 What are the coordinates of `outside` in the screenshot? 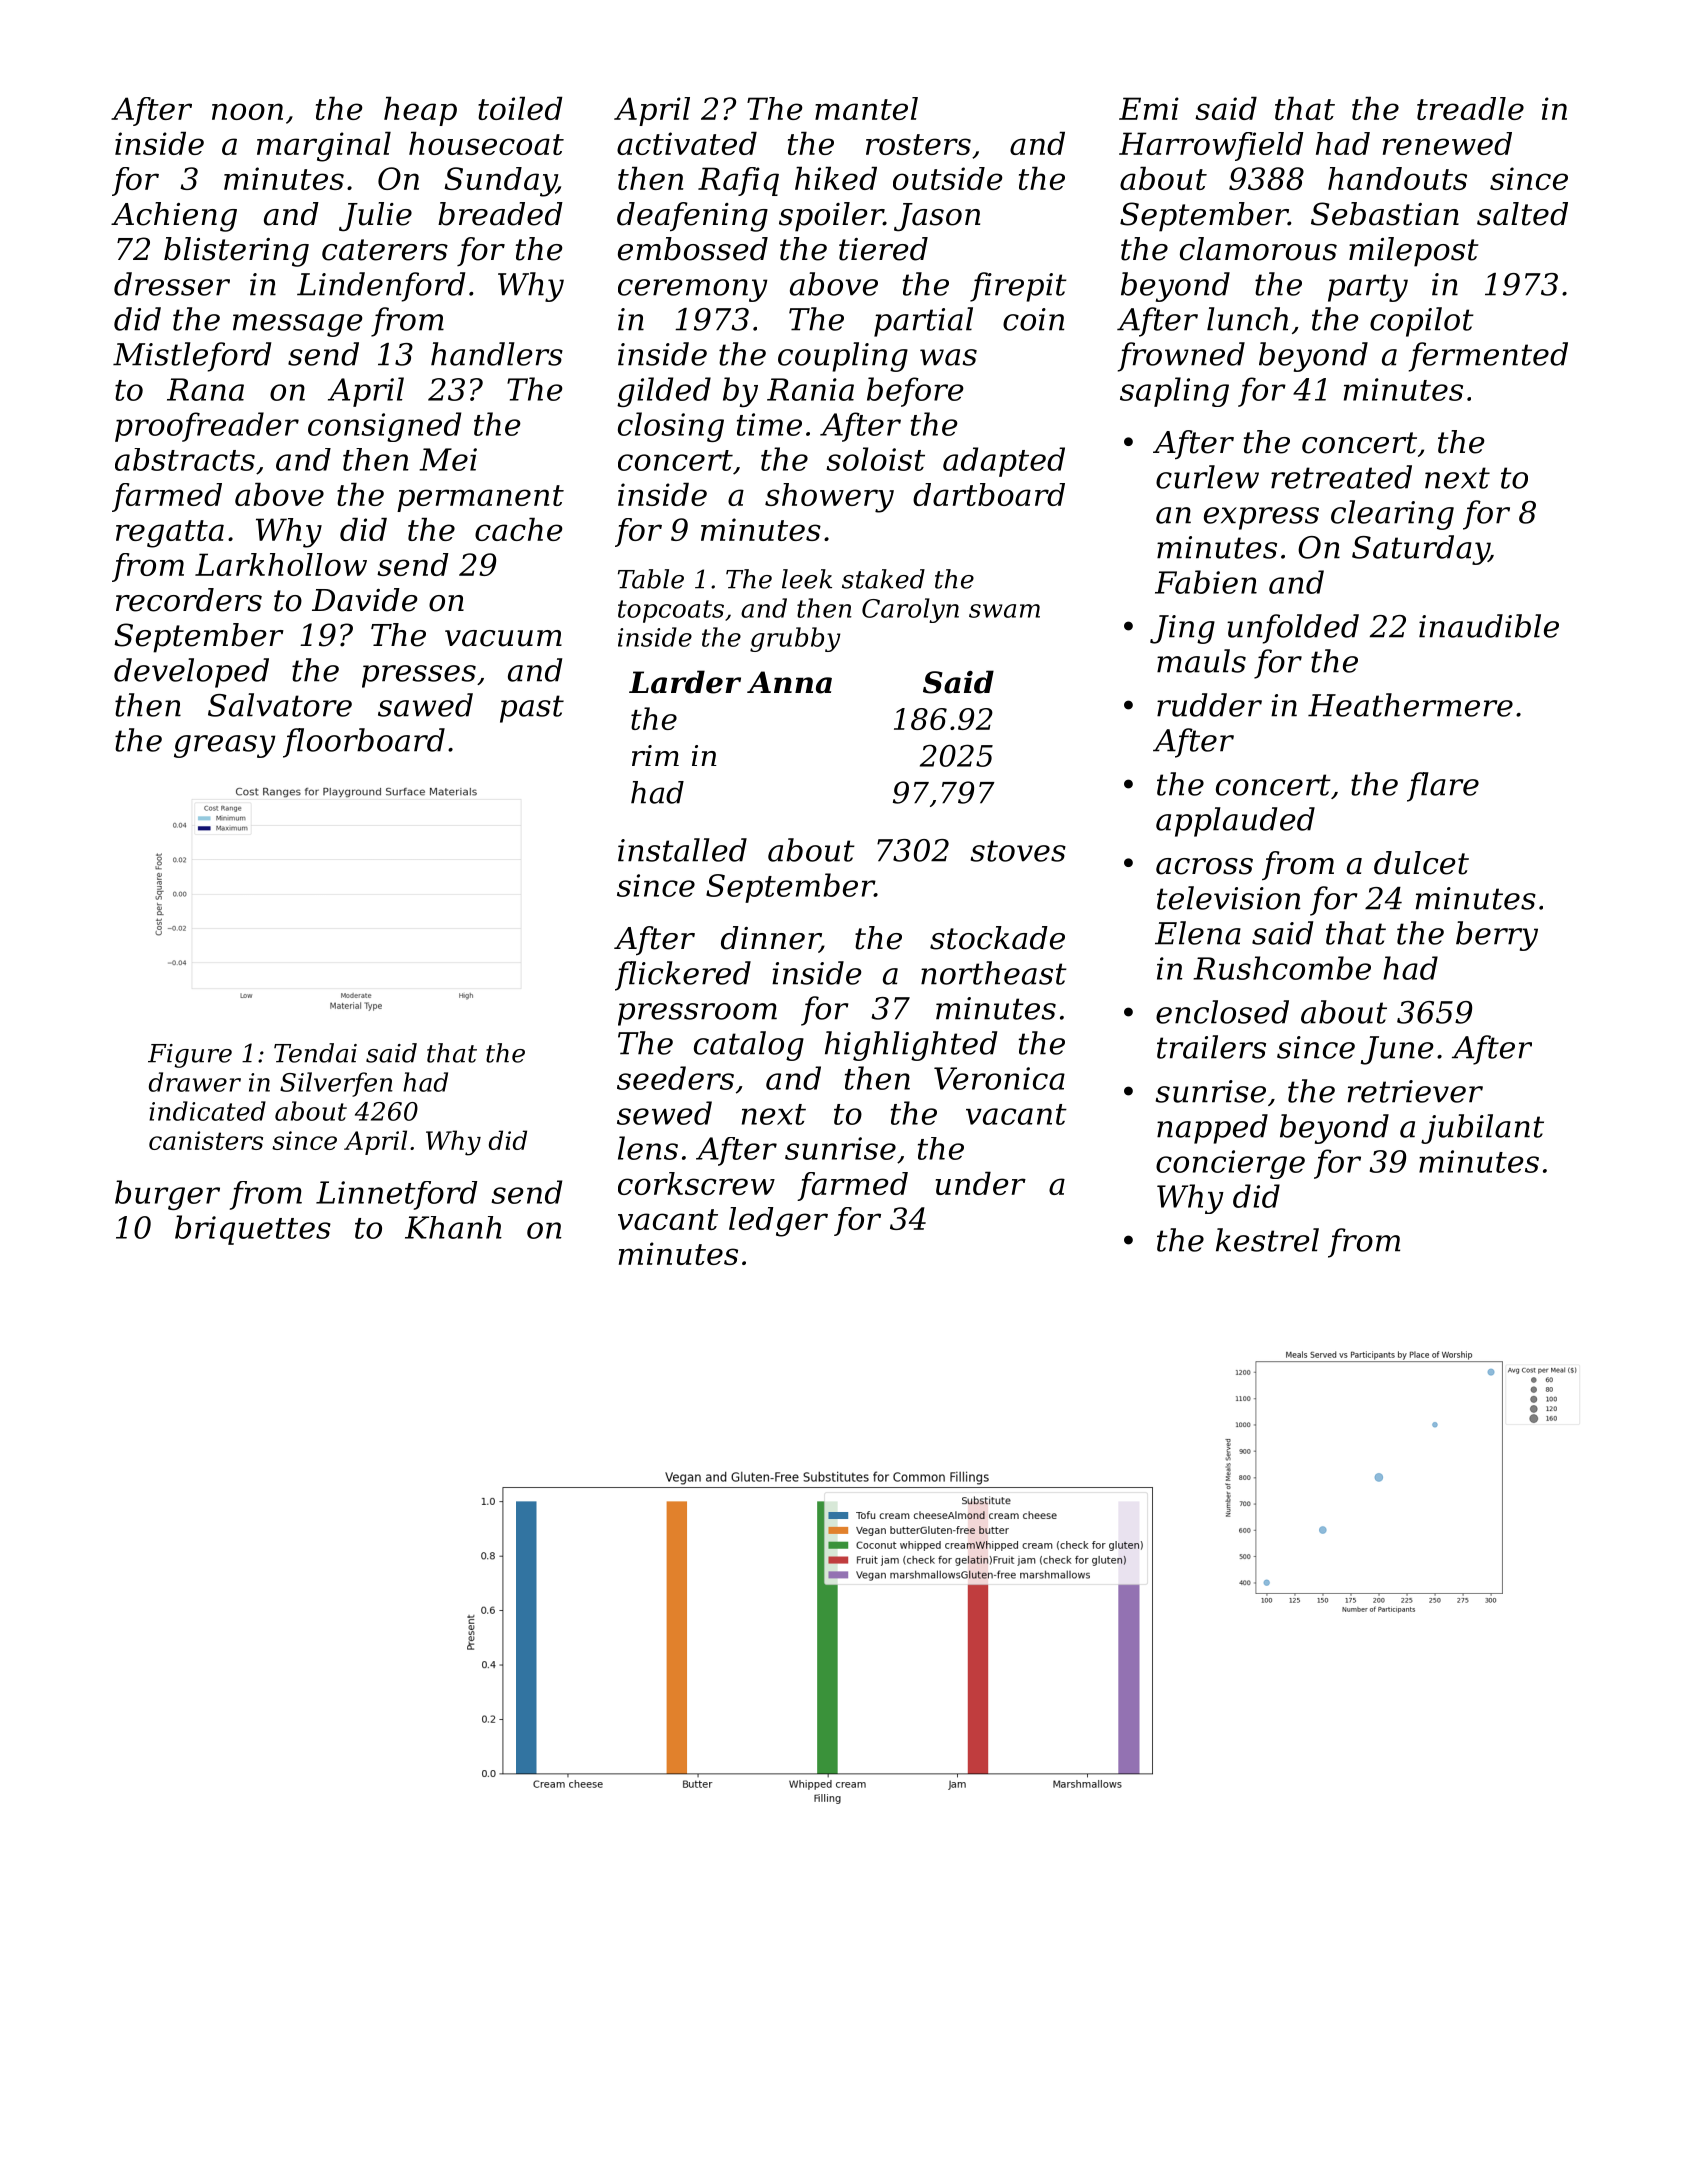 It's located at (948, 178).
